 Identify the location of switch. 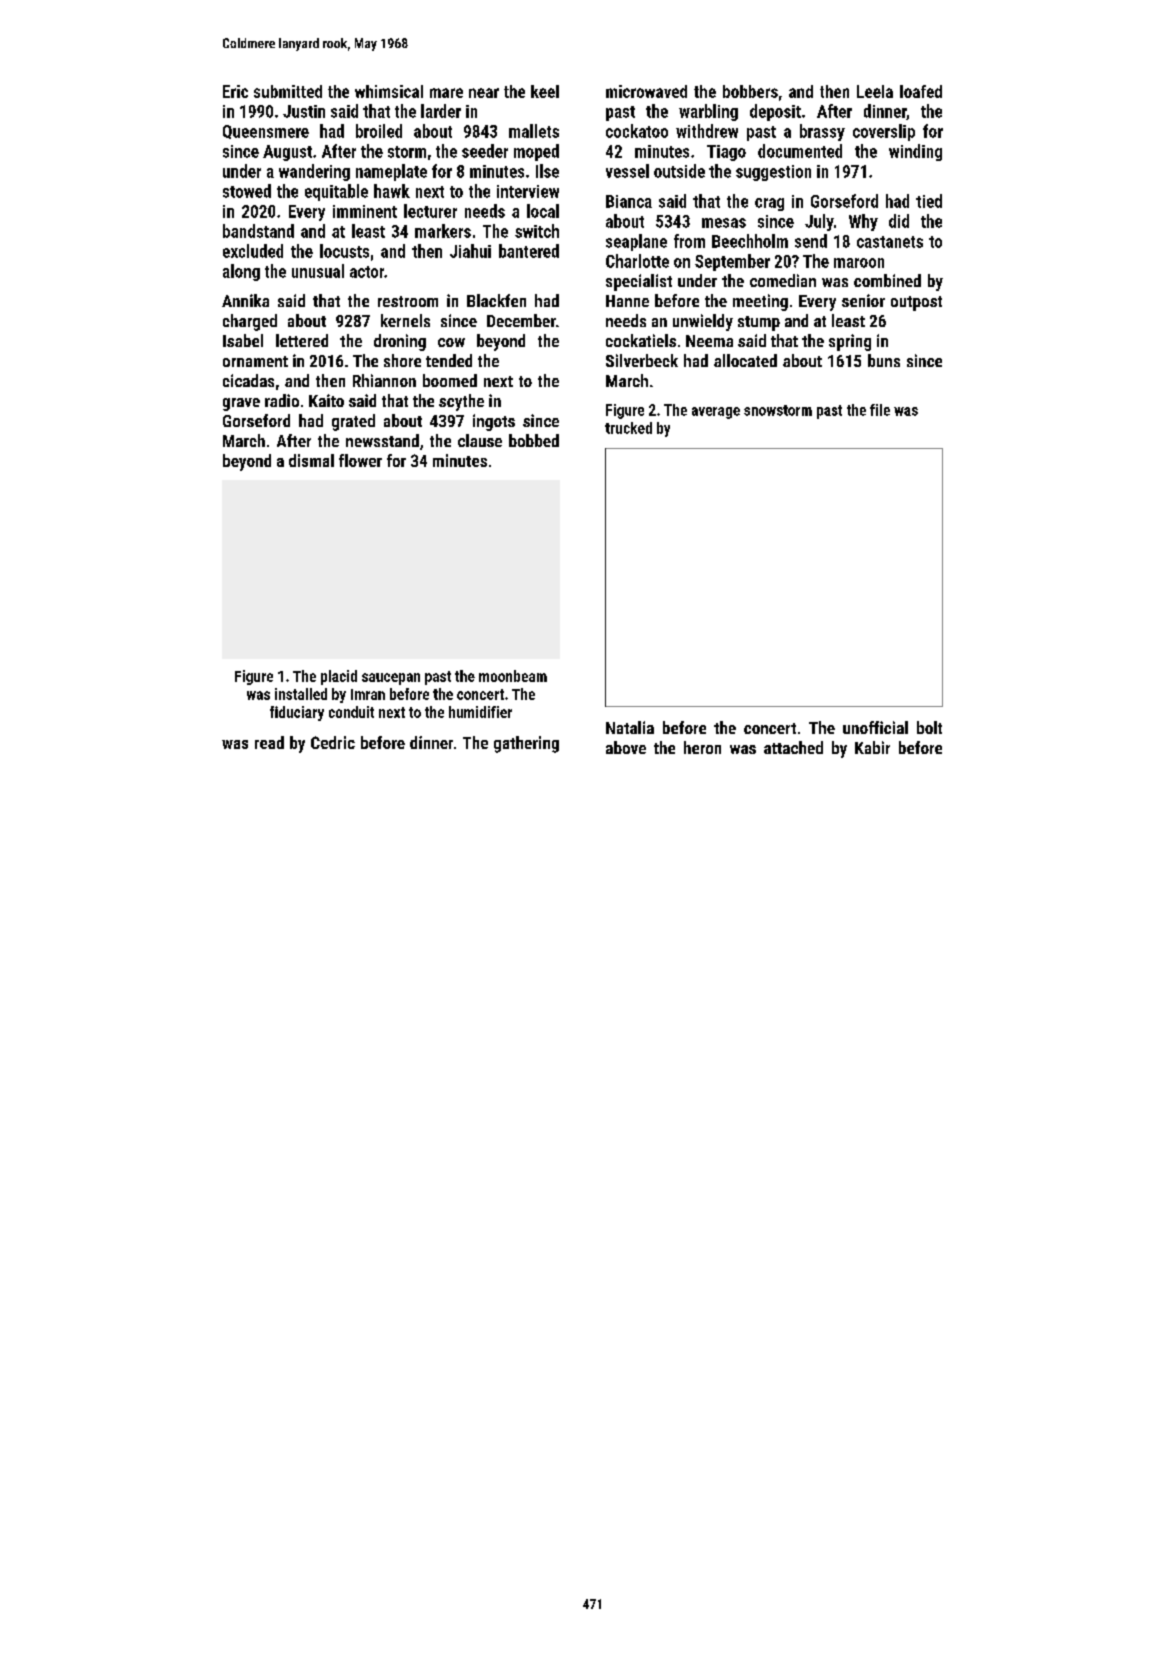
(537, 231).
